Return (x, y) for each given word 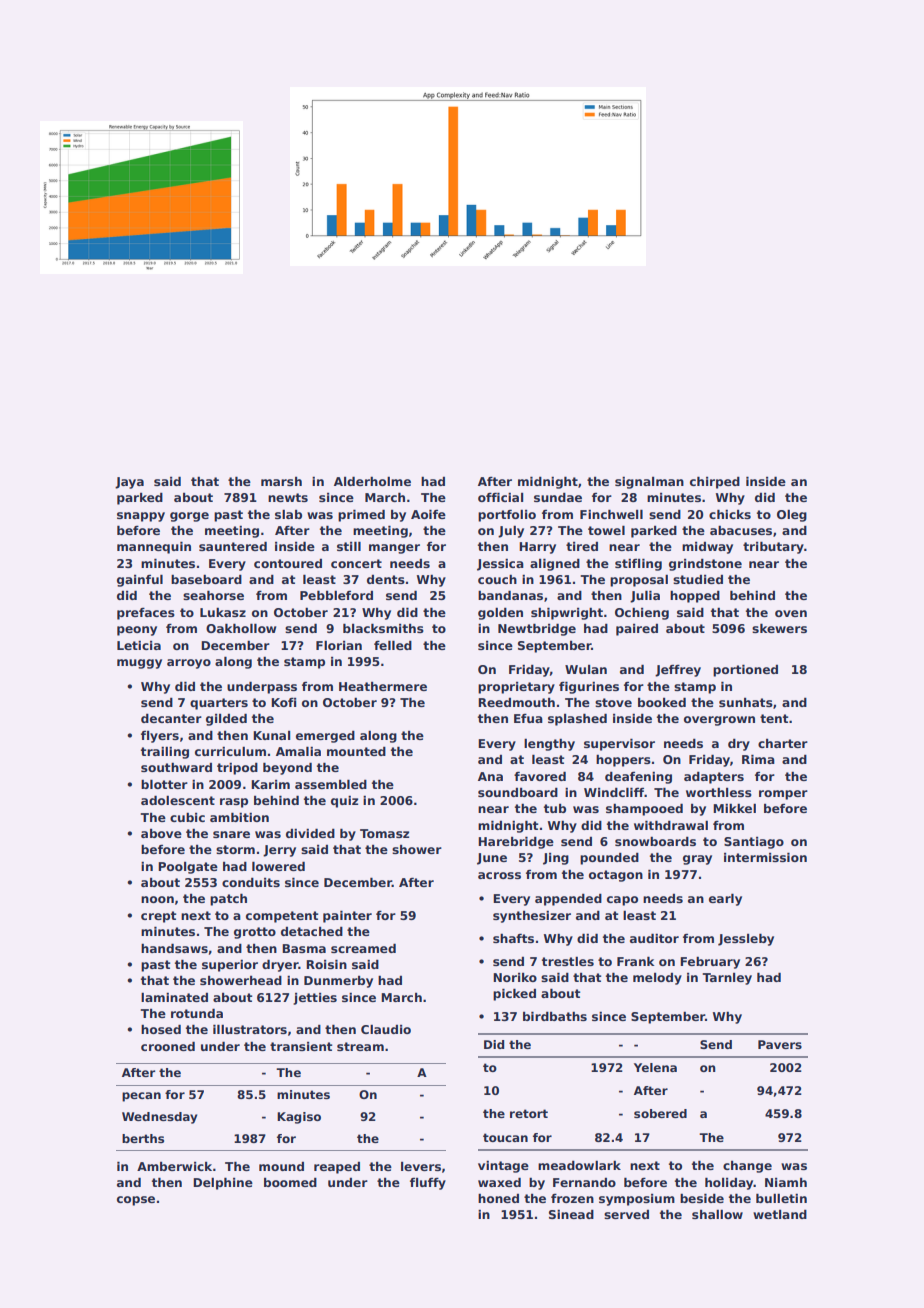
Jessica (500, 565)
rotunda (197, 1013)
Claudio (386, 1029)
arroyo (189, 664)
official (500, 497)
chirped (715, 482)
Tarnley (727, 979)
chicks (730, 514)
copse (136, 1201)
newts (288, 497)
